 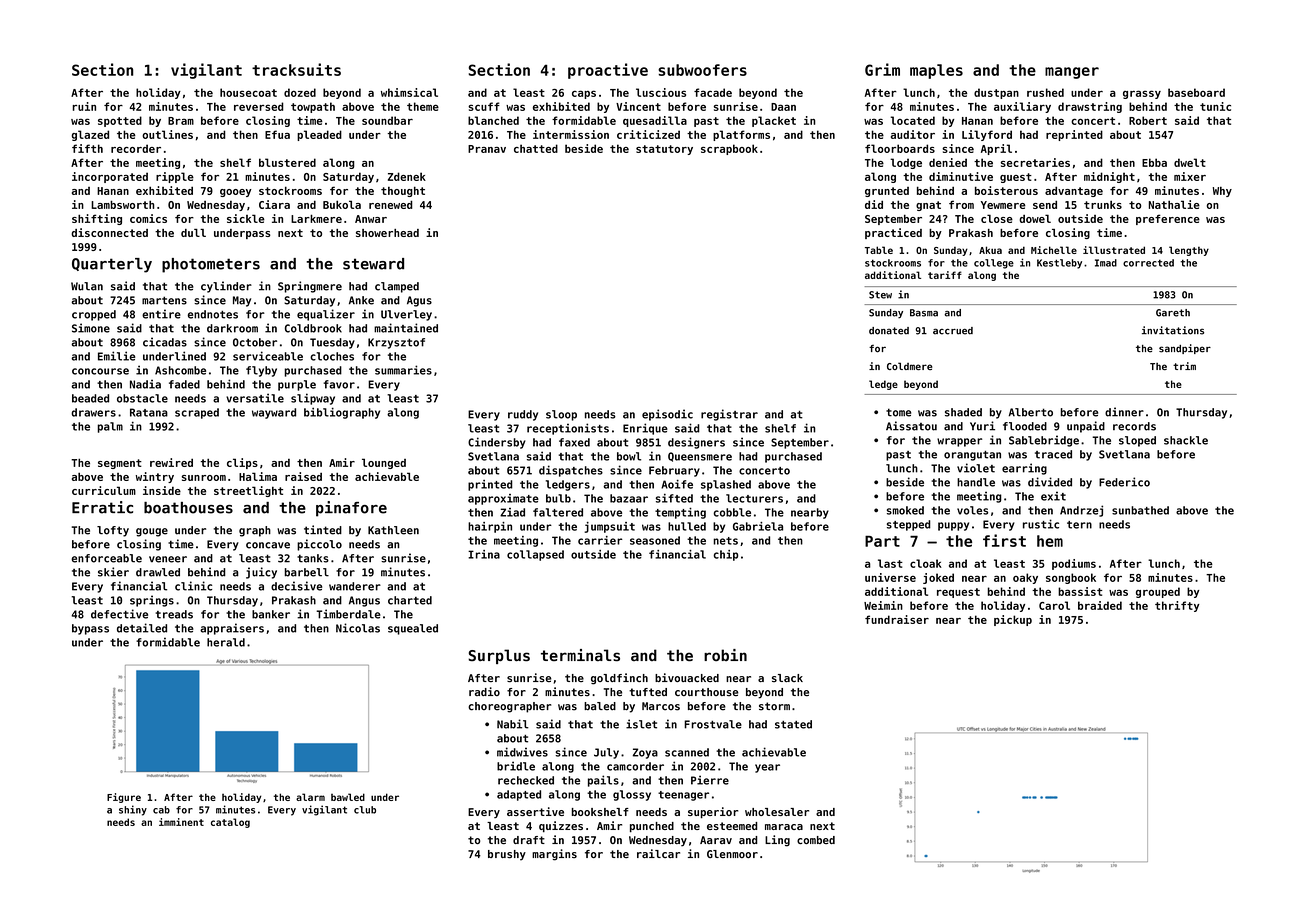 What do you see at coordinates (161, 810) in the screenshot?
I see `cab` at bounding box center [161, 810].
